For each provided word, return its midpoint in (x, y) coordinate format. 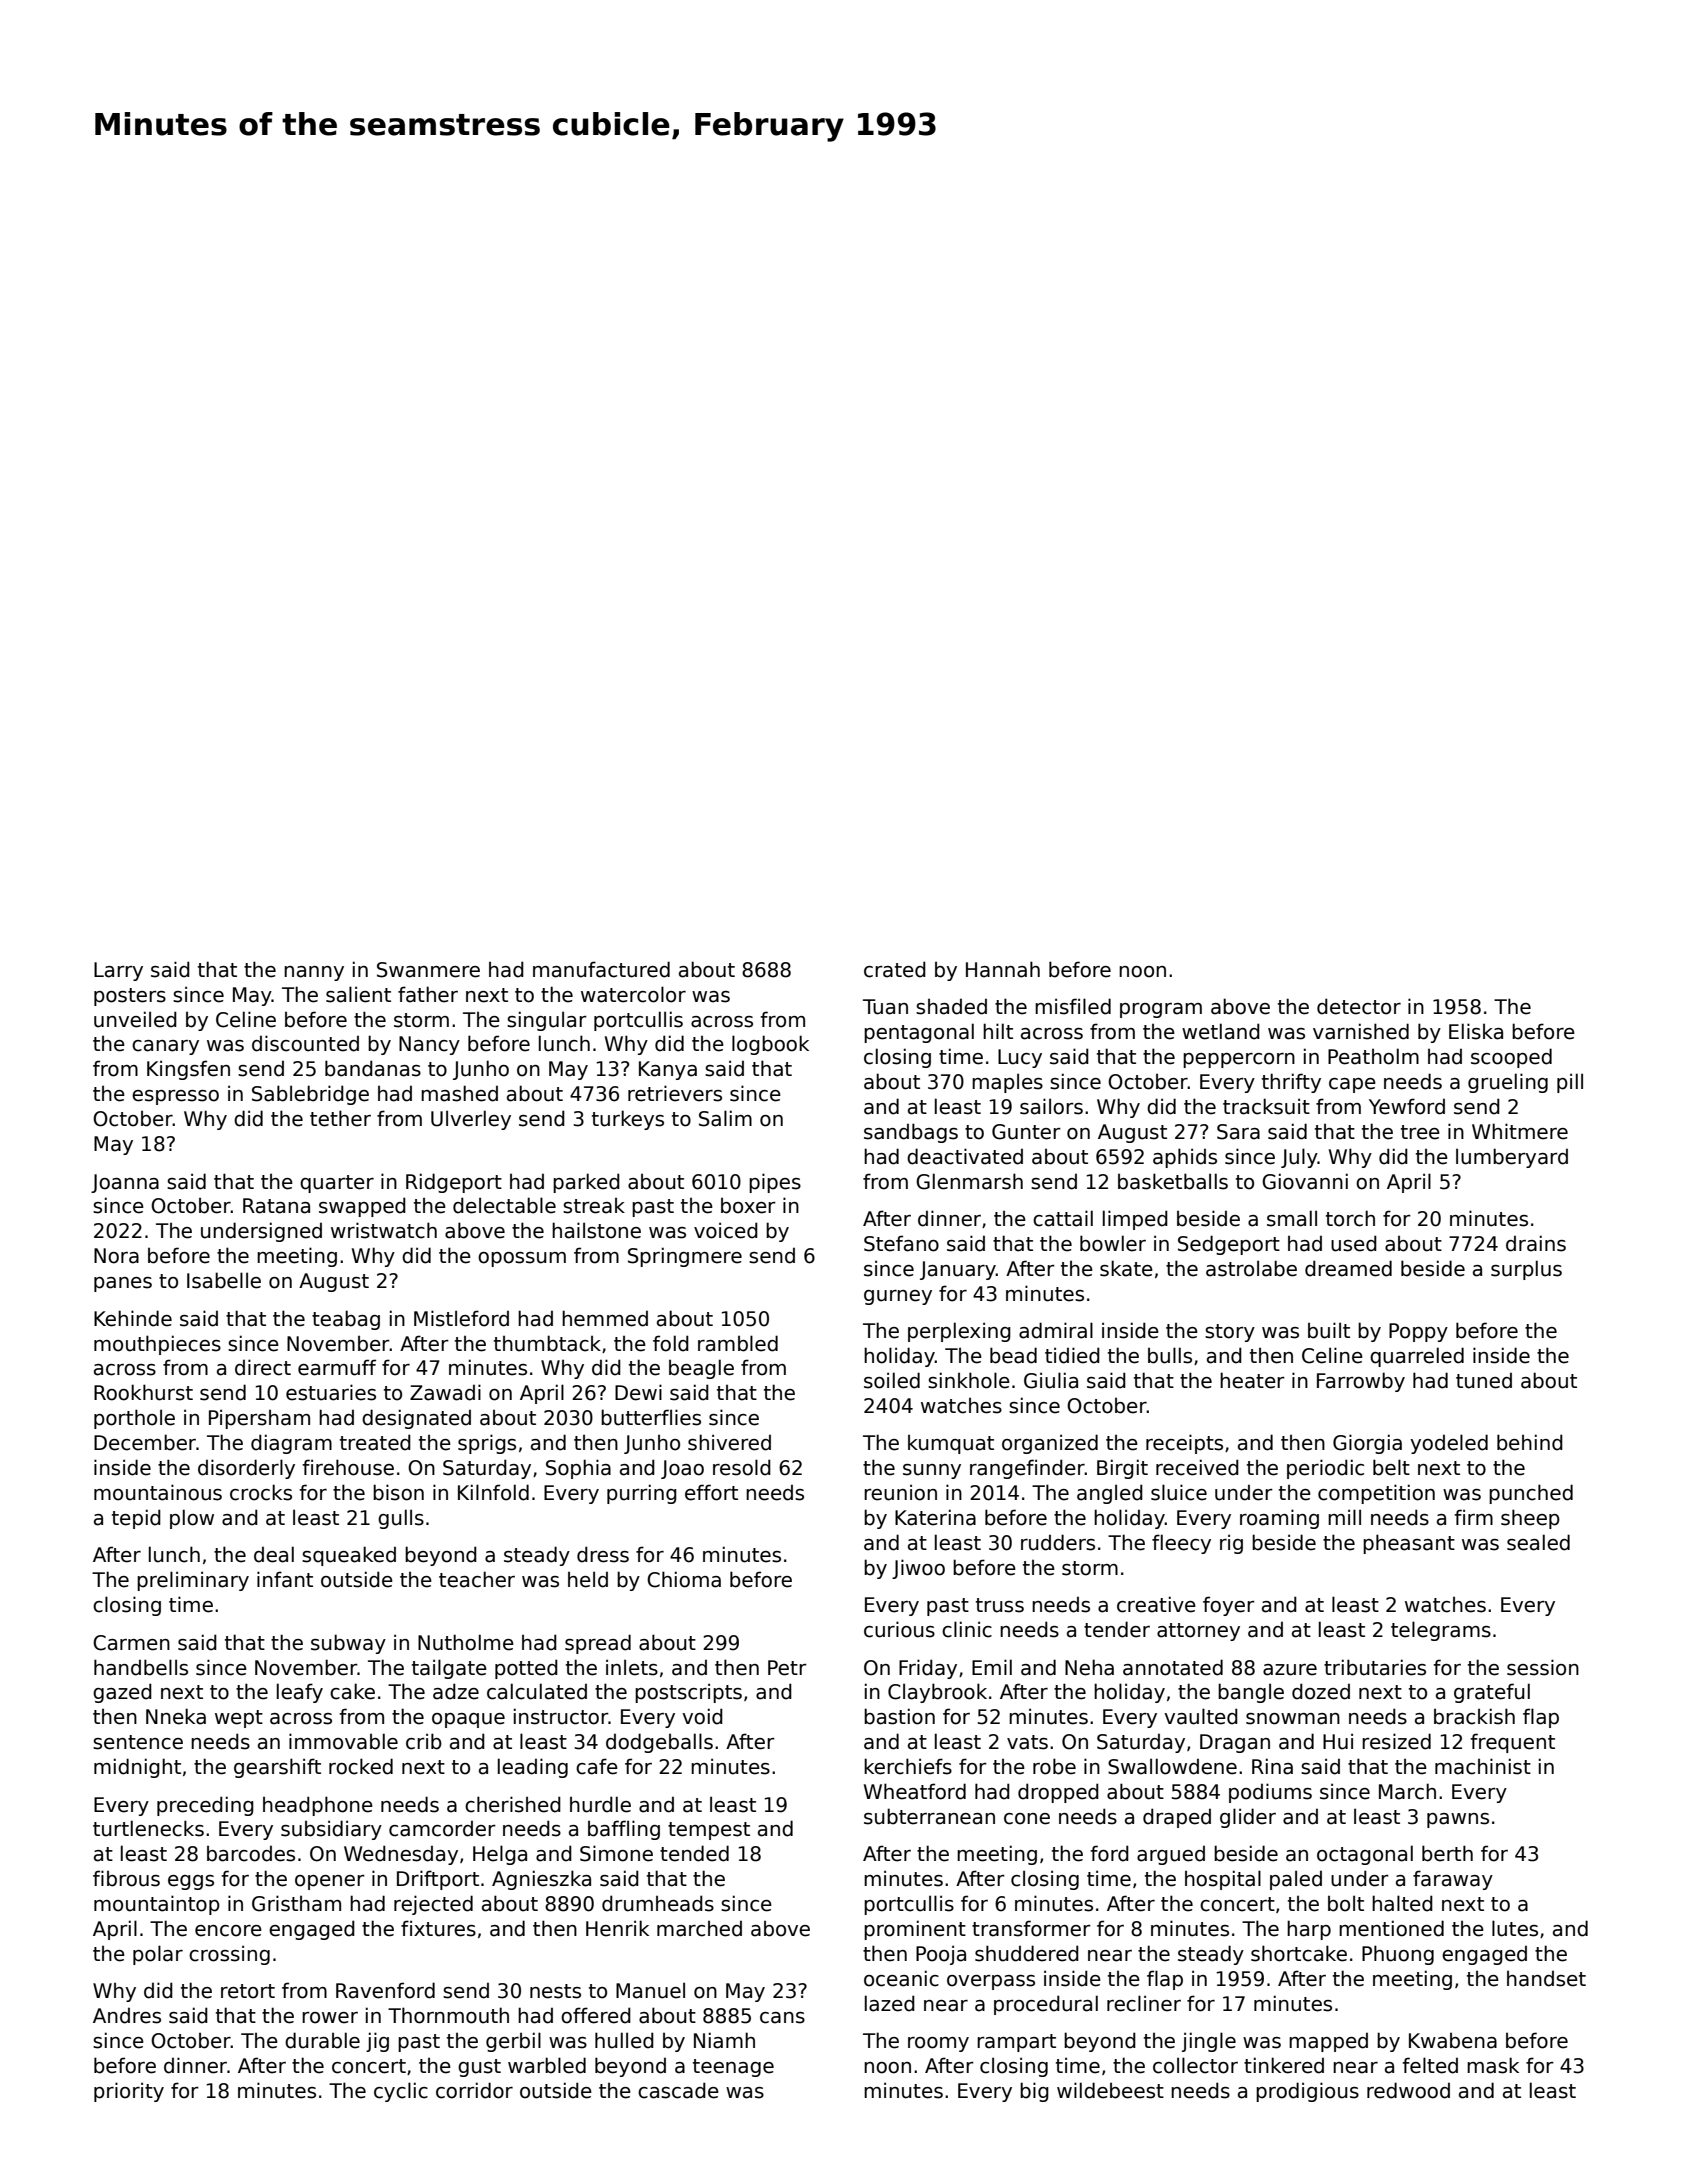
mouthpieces (157, 1345)
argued (1171, 1855)
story (1230, 1333)
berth (1447, 1853)
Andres (127, 2015)
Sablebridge (310, 1095)
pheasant (1409, 1544)
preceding (205, 1806)
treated (375, 1442)
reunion (900, 1492)
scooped (1511, 1058)
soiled (892, 1380)
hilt (998, 1031)
